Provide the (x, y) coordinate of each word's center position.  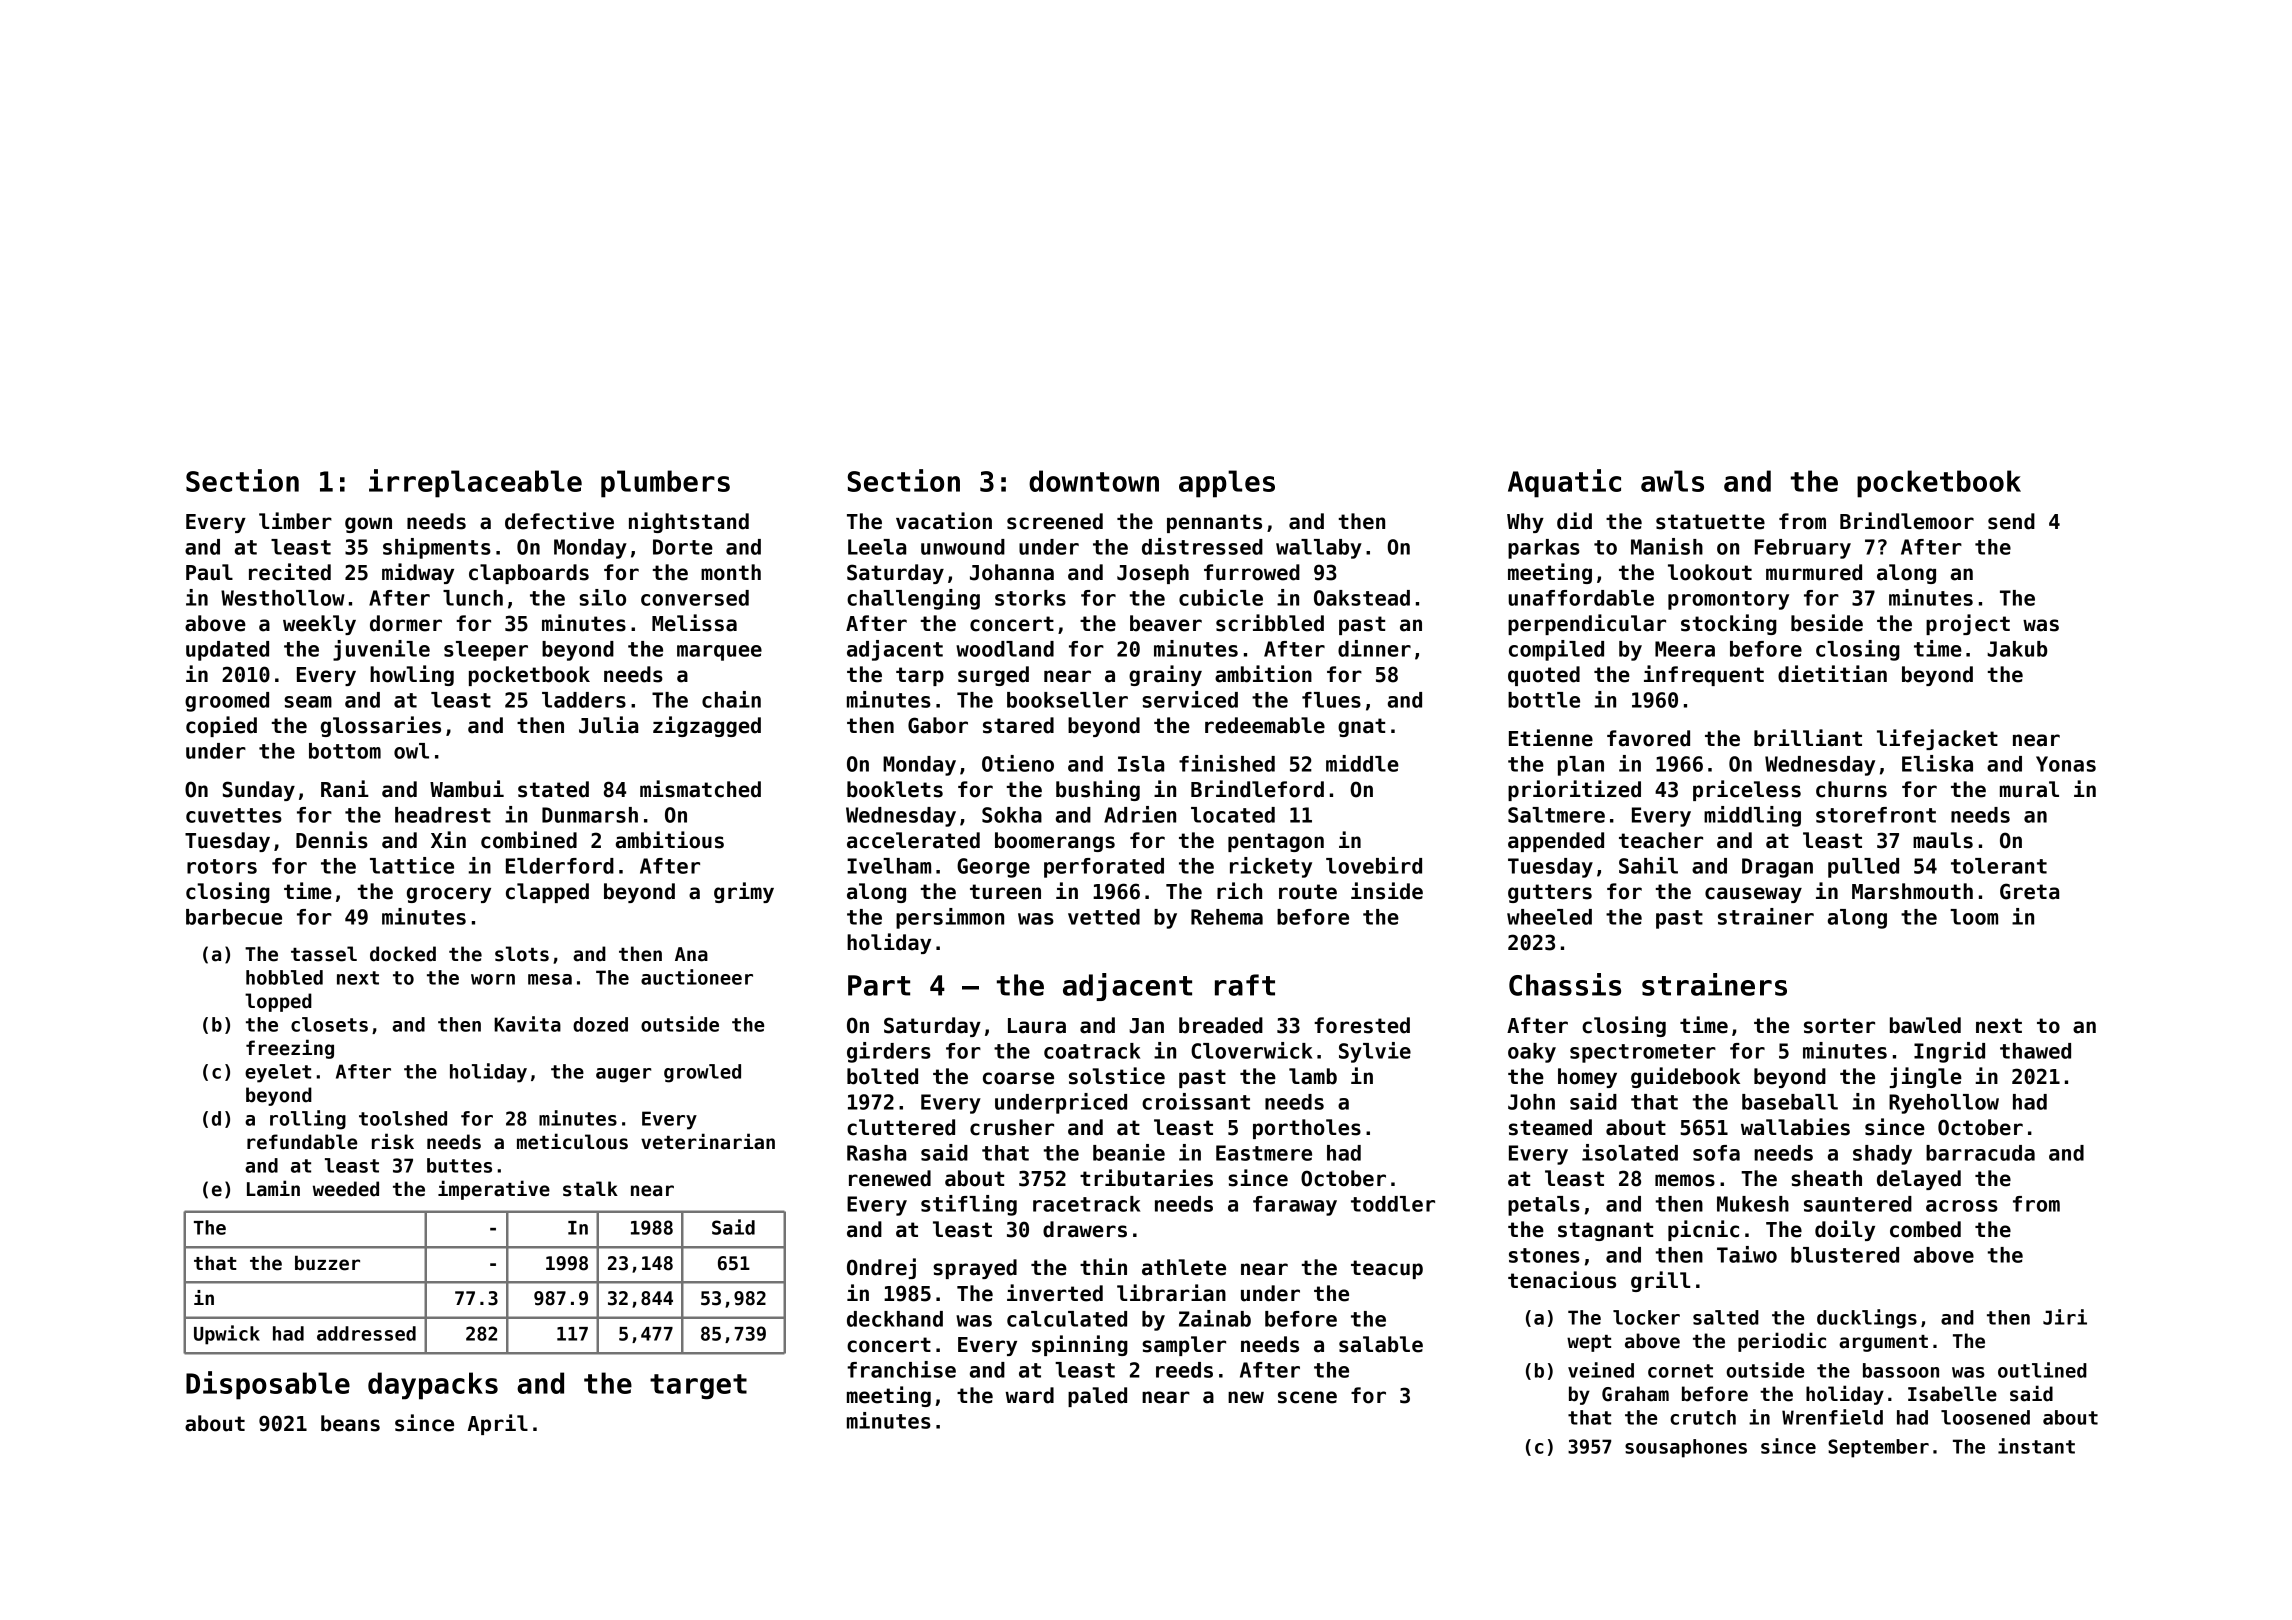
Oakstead (1362, 598)
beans (350, 1423)
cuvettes (234, 815)
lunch (473, 598)
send (2011, 521)
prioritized (1574, 790)
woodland (1005, 649)
